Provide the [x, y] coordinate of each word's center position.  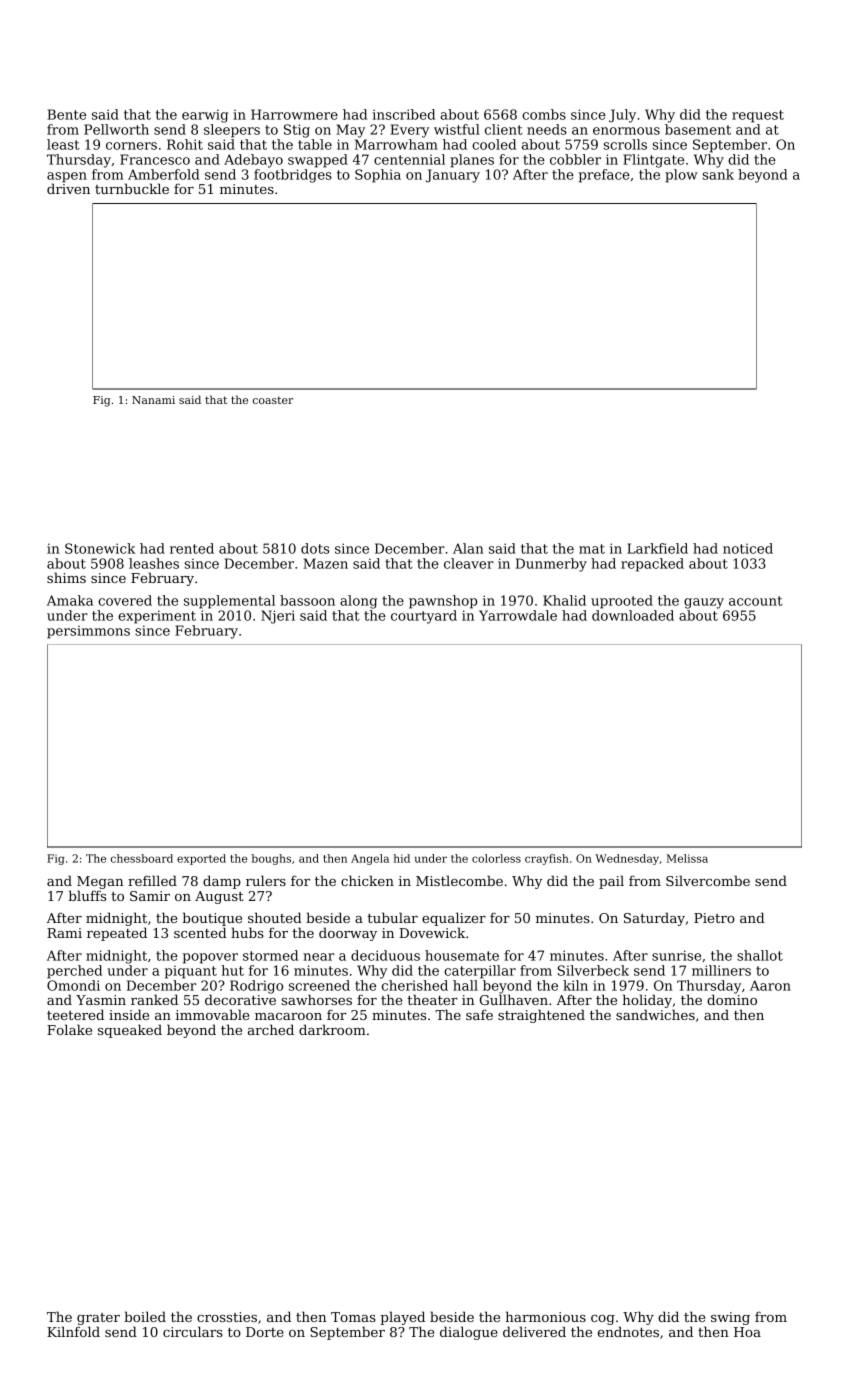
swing [730, 1318]
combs [544, 114]
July [622, 116]
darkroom [332, 1029]
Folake [69, 1029]
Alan [468, 548]
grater [98, 1319]
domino [732, 999]
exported [201, 859]
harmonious [546, 1316]
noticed [748, 548]
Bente [66, 114]
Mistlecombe [459, 880]
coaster [273, 400]
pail [611, 882]
